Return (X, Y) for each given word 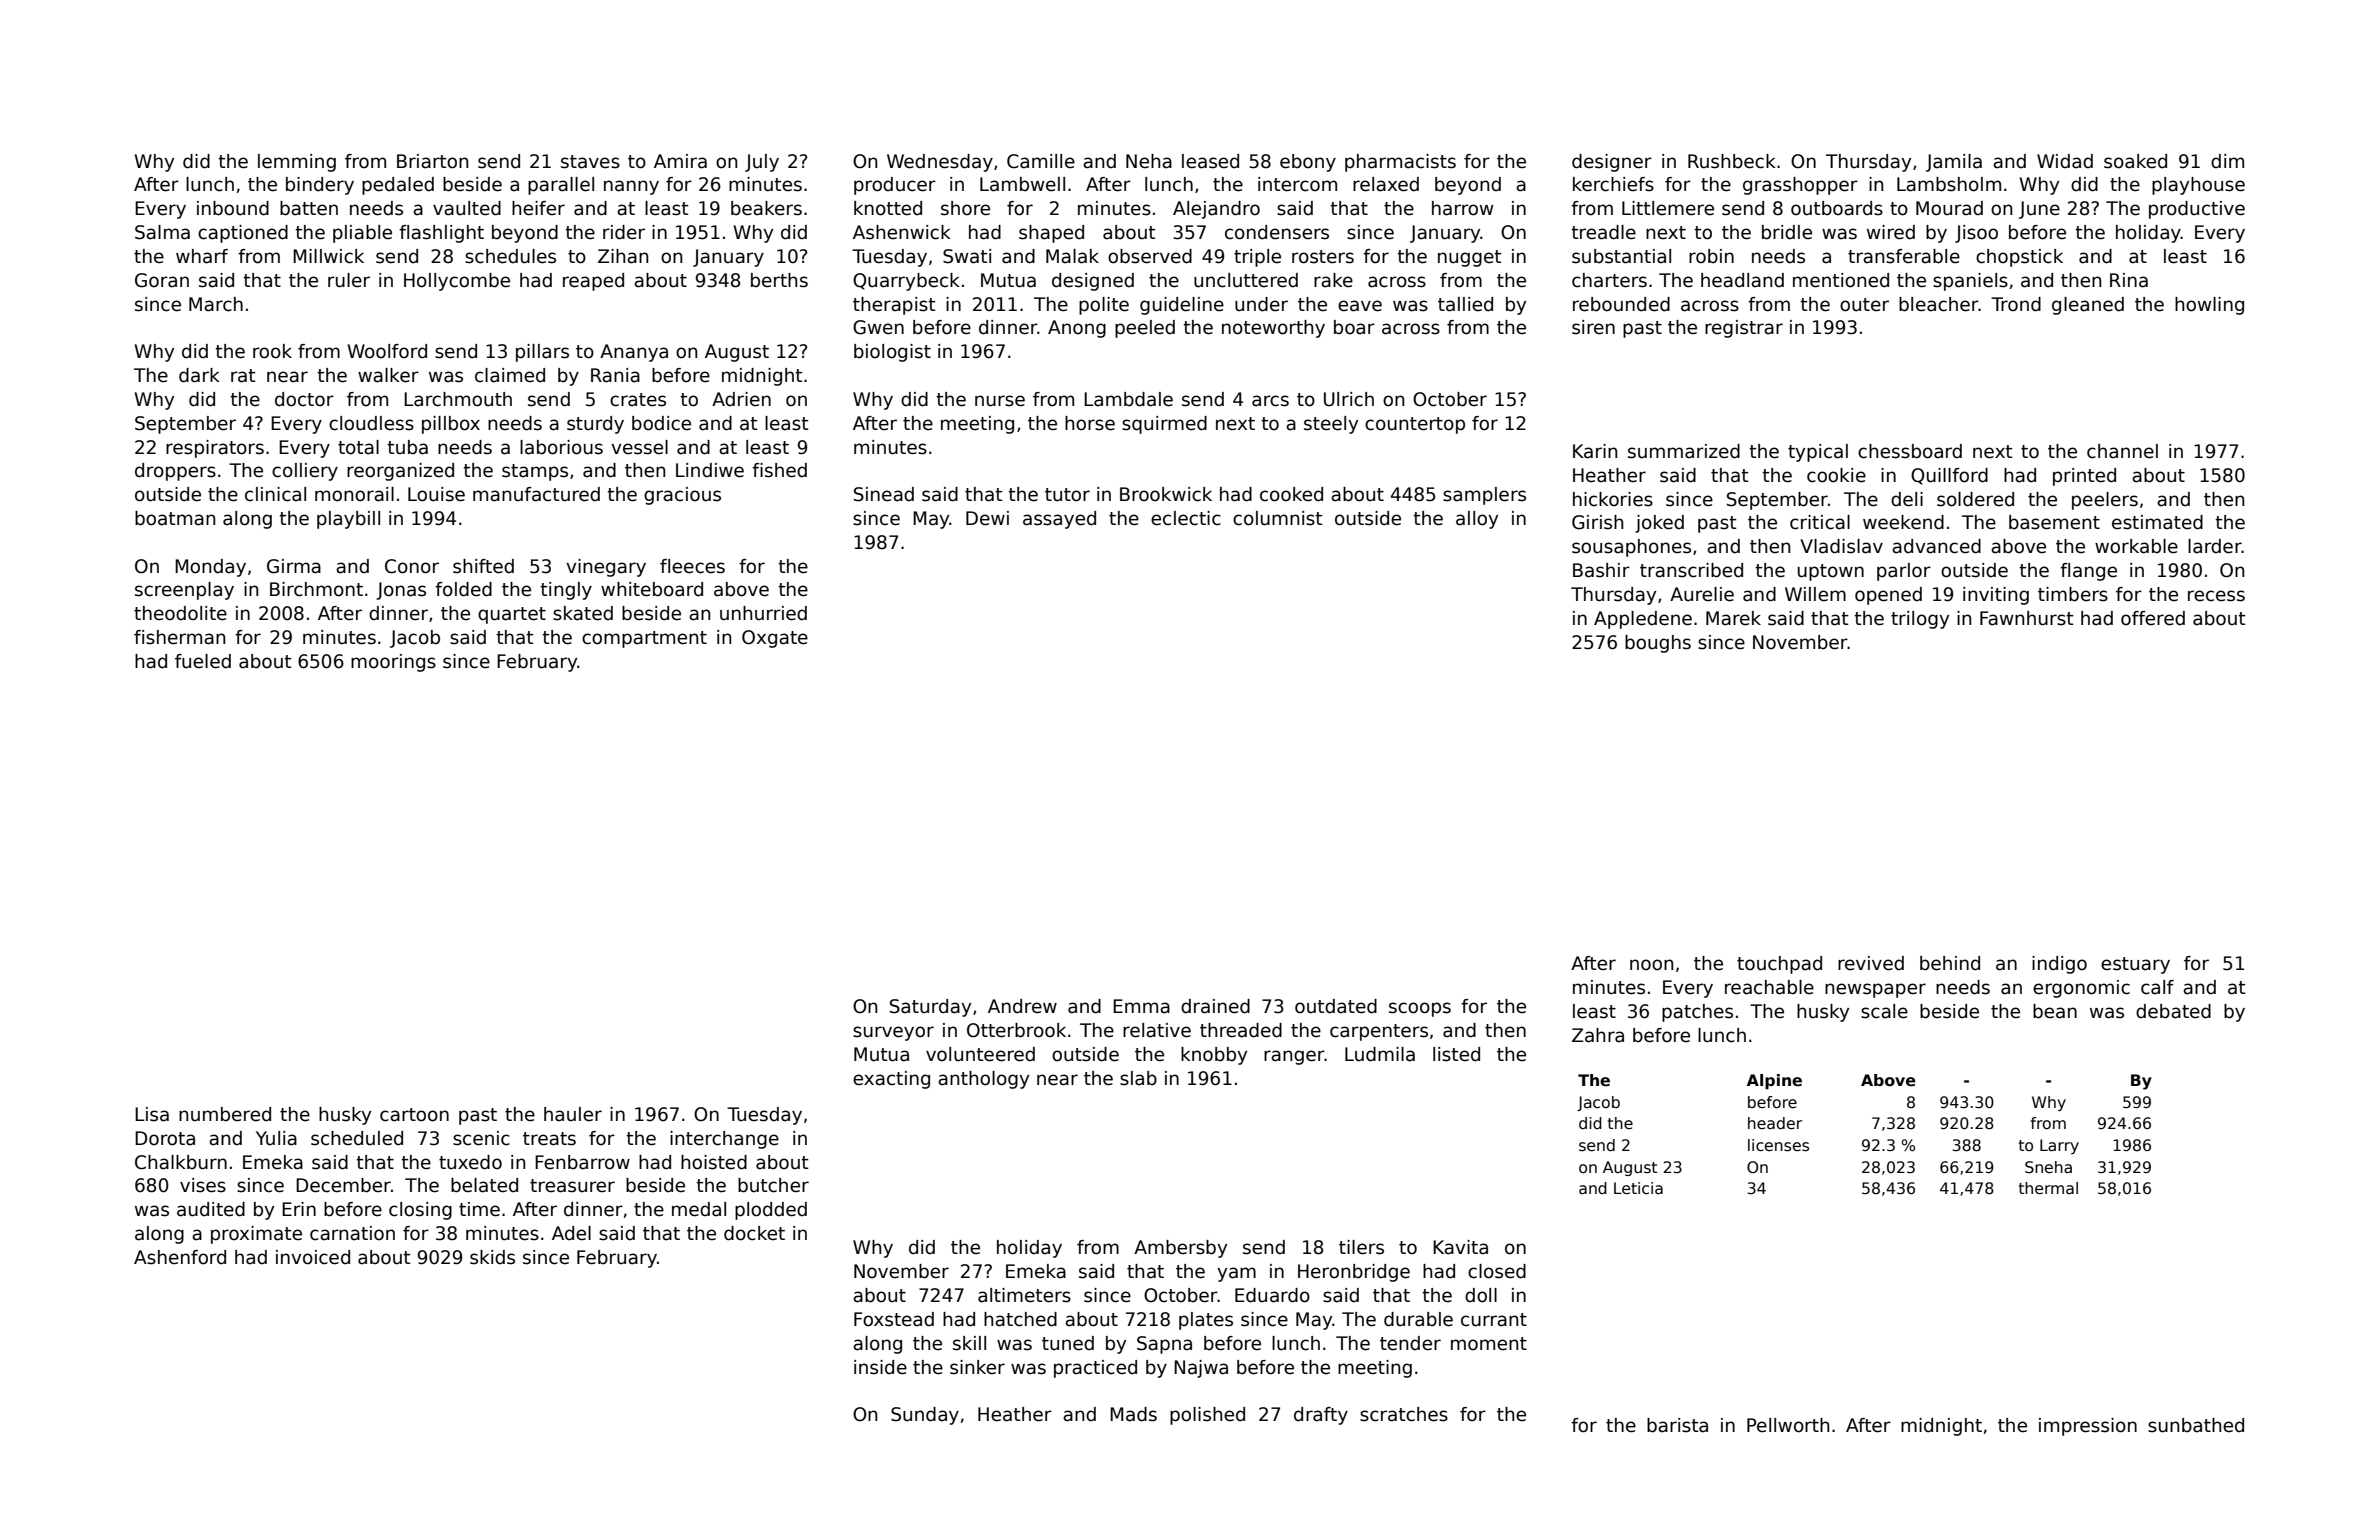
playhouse (2198, 186)
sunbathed (2196, 1425)
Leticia (1638, 1188)
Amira (680, 161)
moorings (393, 663)
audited (211, 1209)
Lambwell (1022, 184)
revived (1871, 963)
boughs (1658, 644)
